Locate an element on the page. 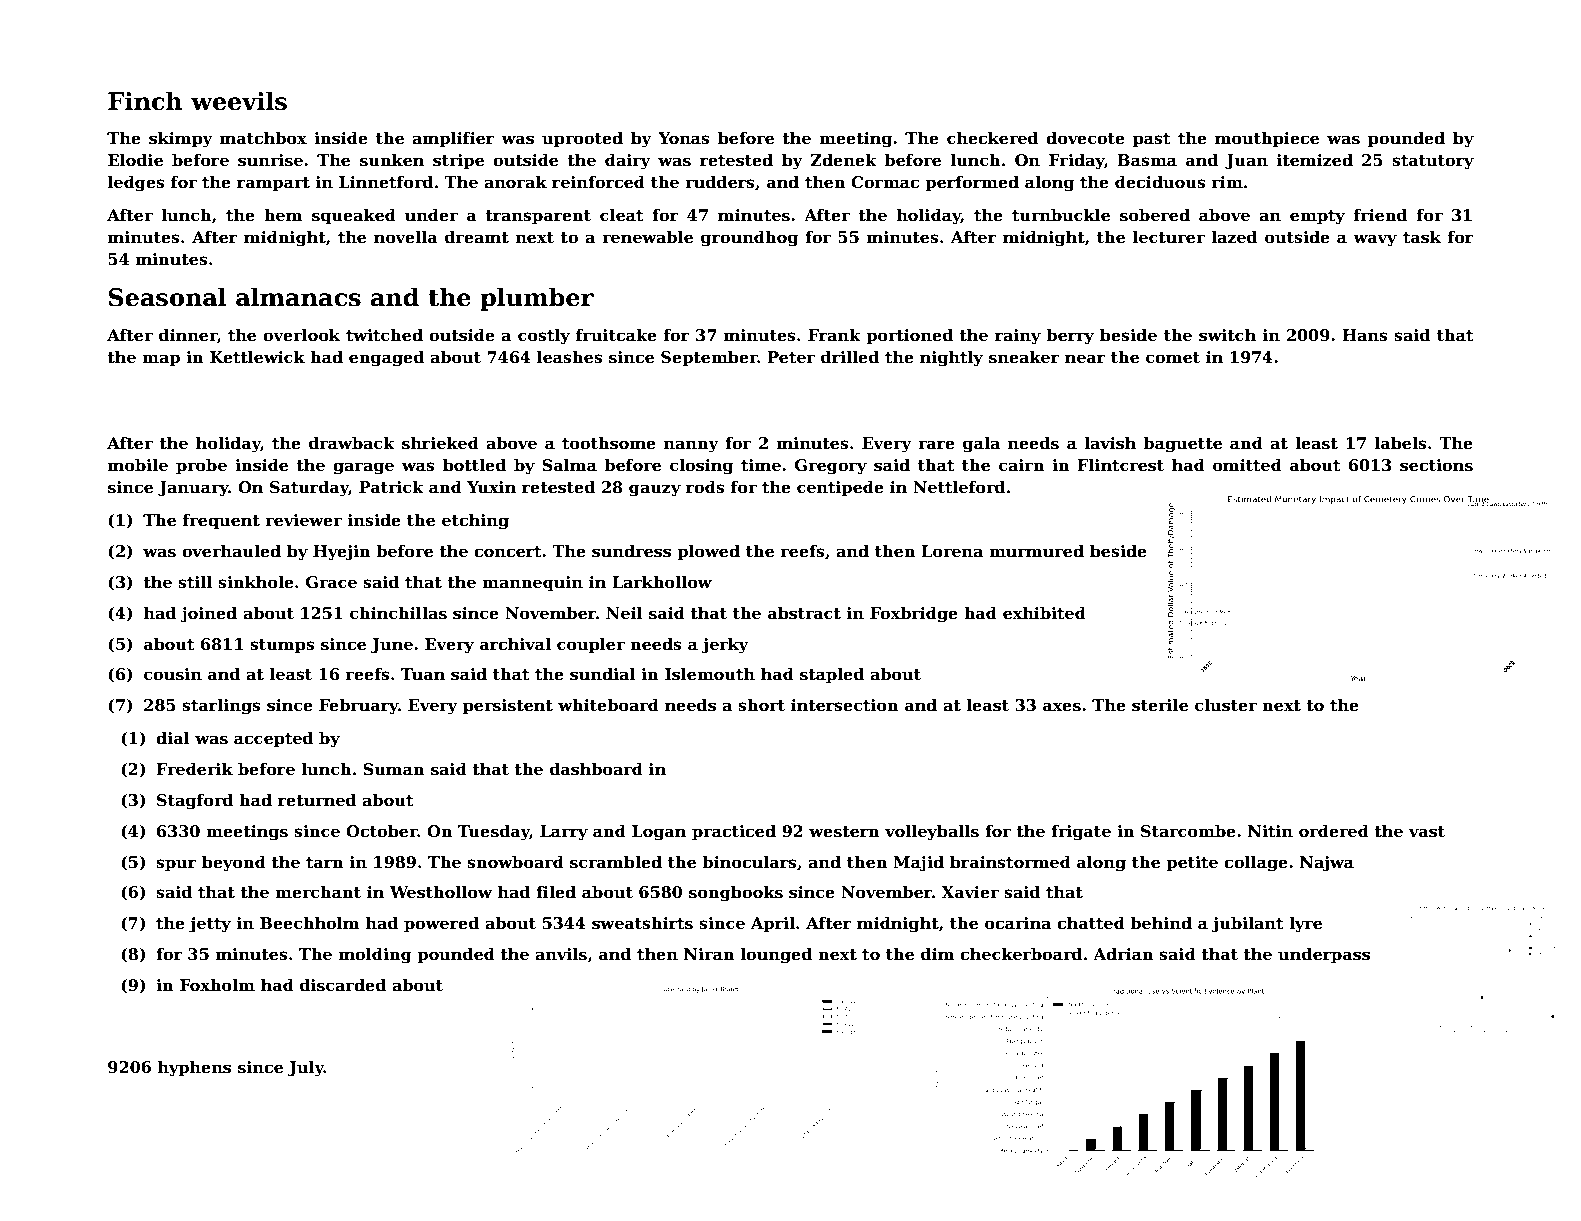  sunrise is located at coordinates (270, 160).
